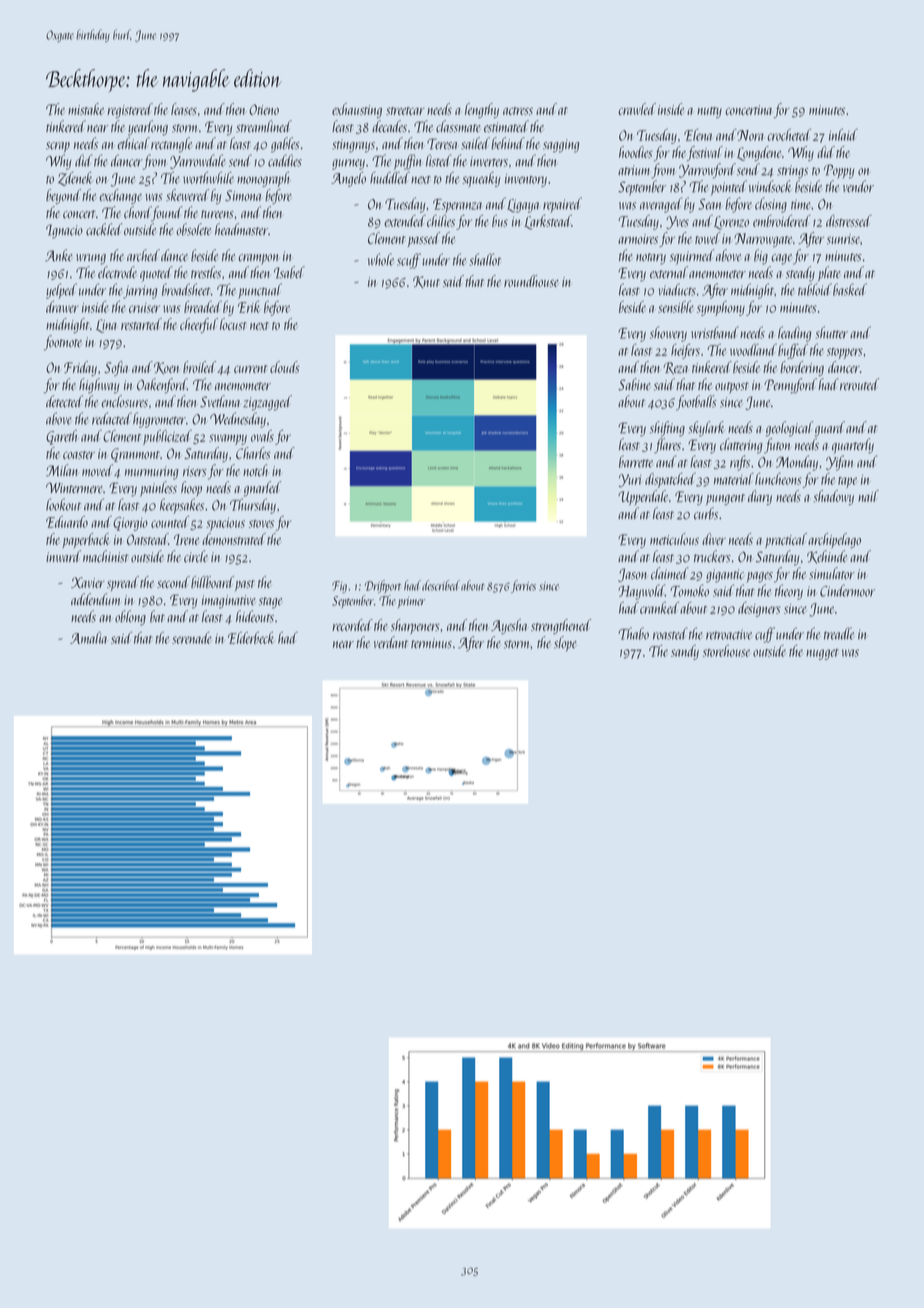 The width and height of the image is (924, 1308). Describe the element at coordinates (709, 112) in the image. I see `nutty` at that location.
